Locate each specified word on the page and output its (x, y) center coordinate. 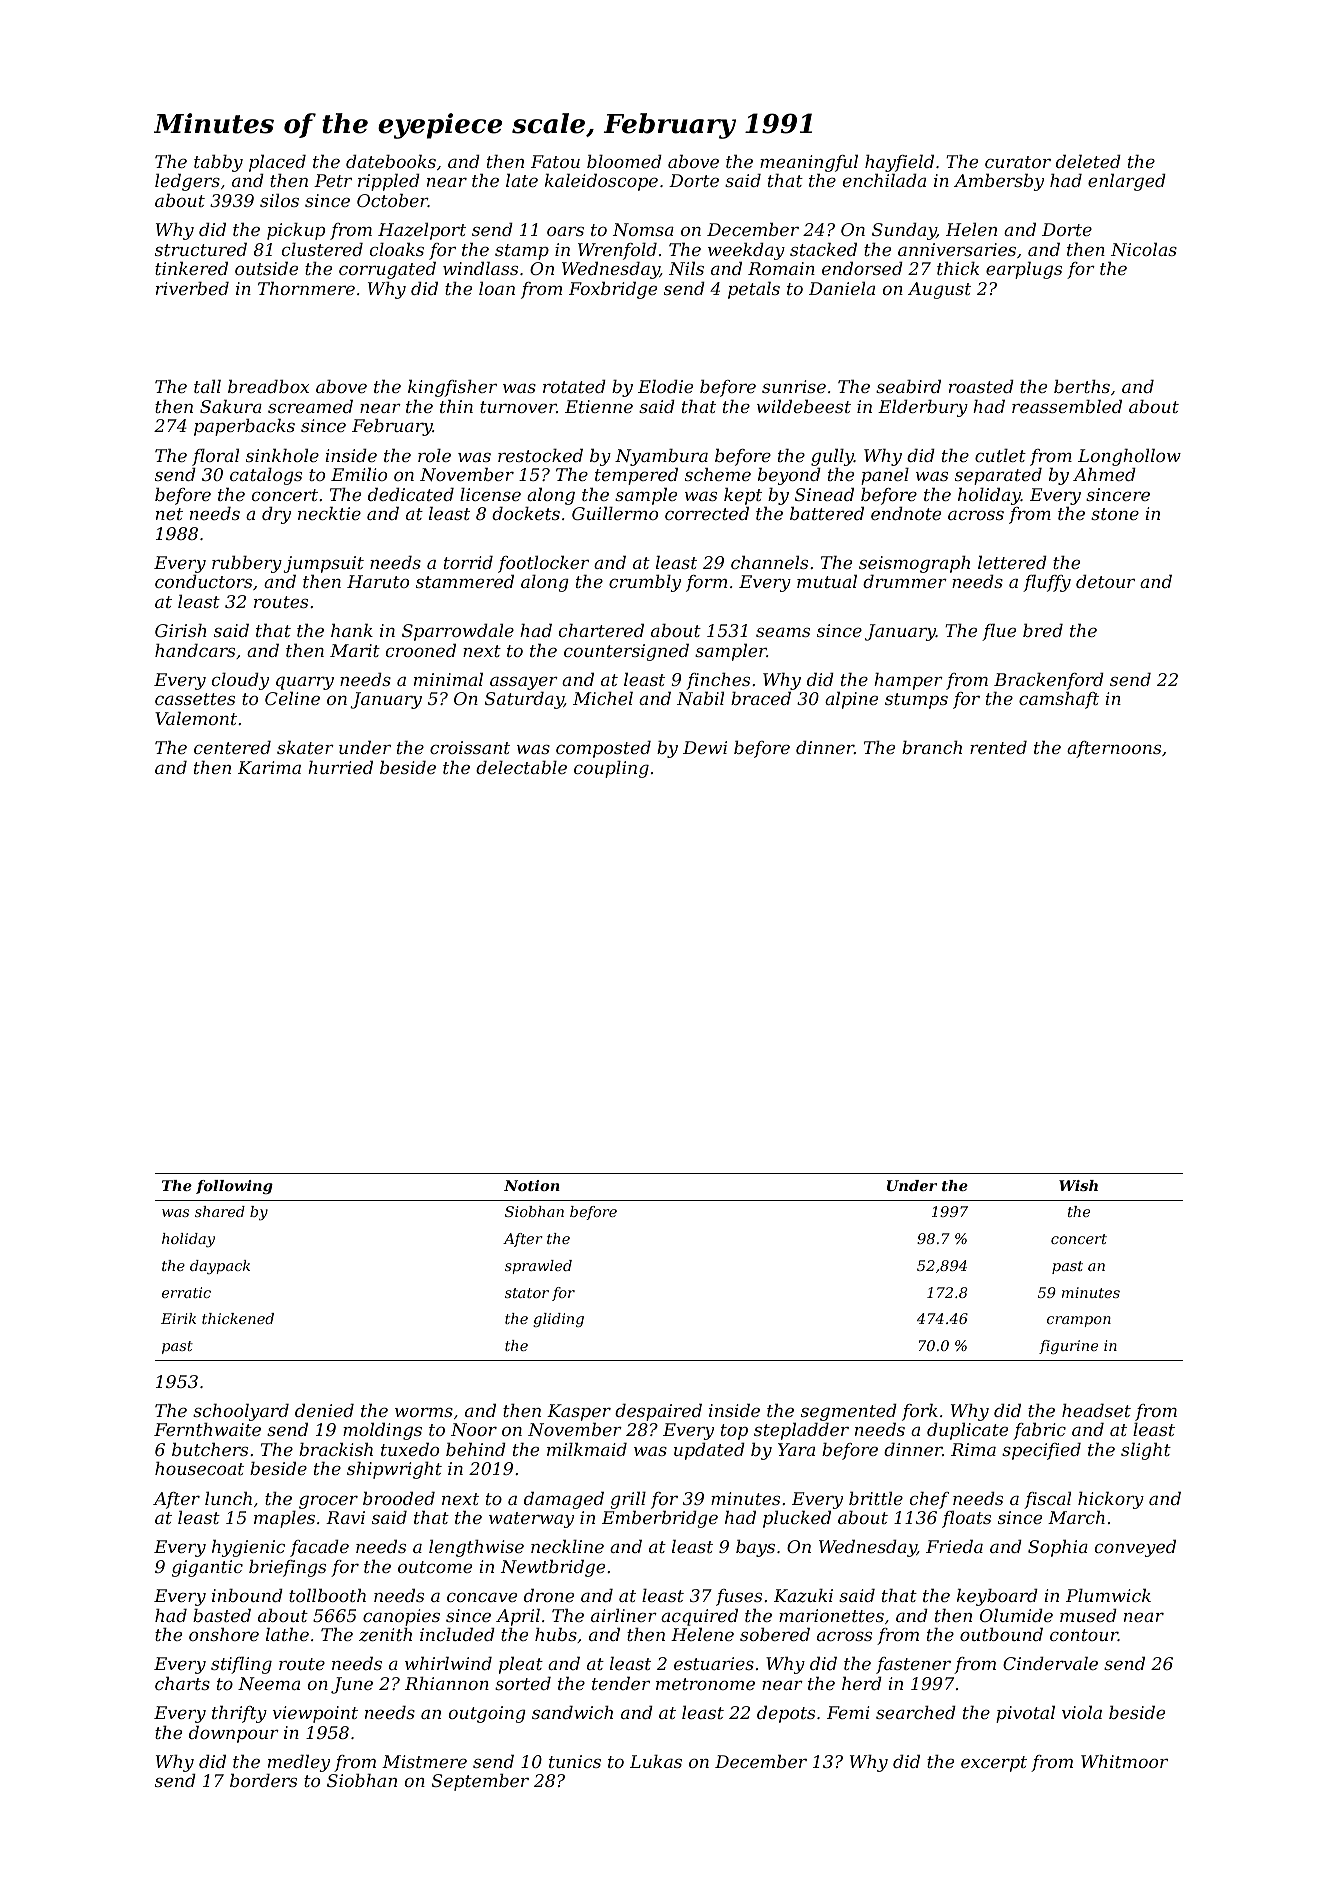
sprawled (538, 1267)
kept (743, 496)
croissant (470, 747)
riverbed (192, 288)
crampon (1079, 1321)
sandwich (572, 1712)
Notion (532, 1185)
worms (424, 1412)
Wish (1078, 1185)
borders (263, 1780)
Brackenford (1049, 681)
